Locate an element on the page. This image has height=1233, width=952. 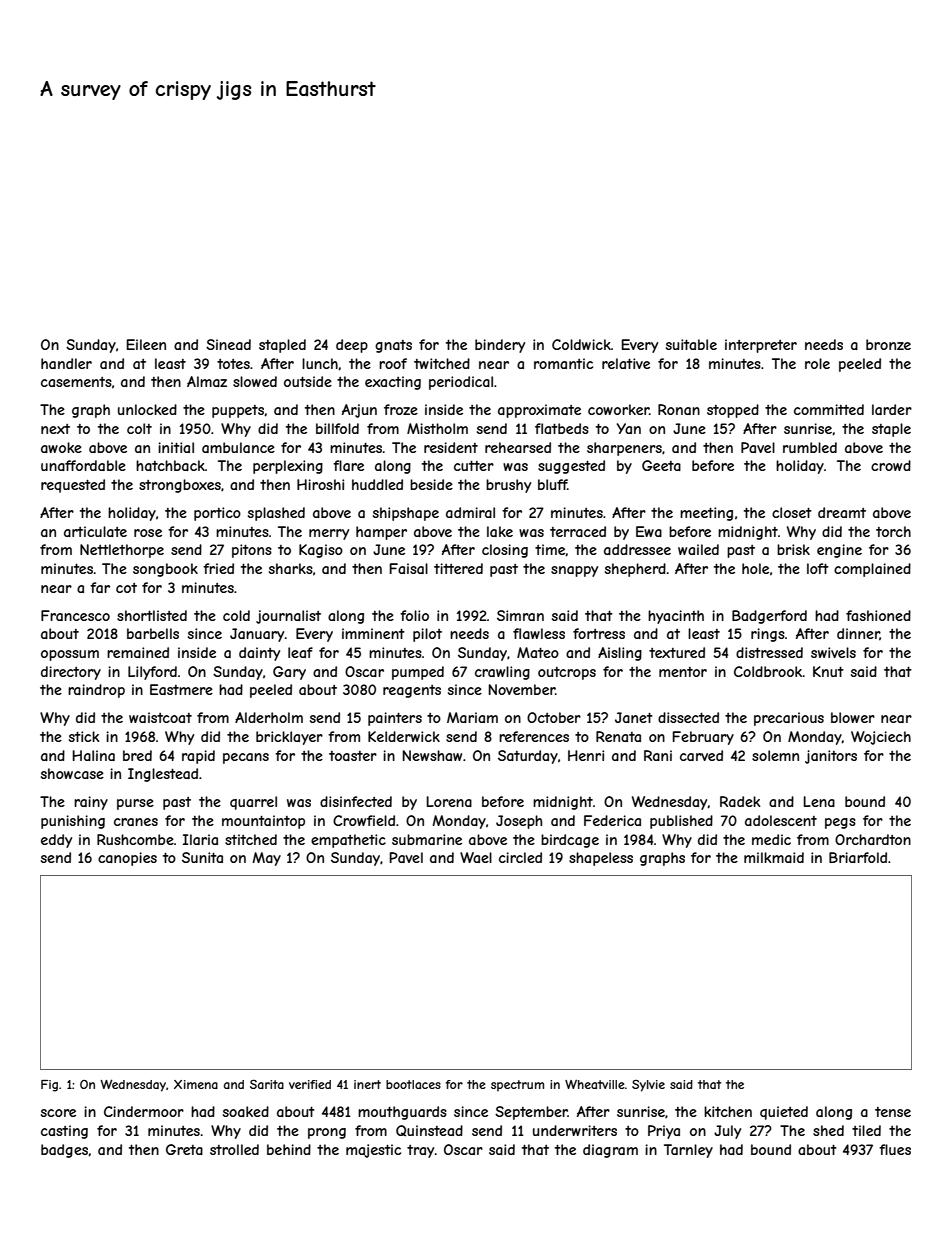
flues is located at coordinates (895, 1149).
